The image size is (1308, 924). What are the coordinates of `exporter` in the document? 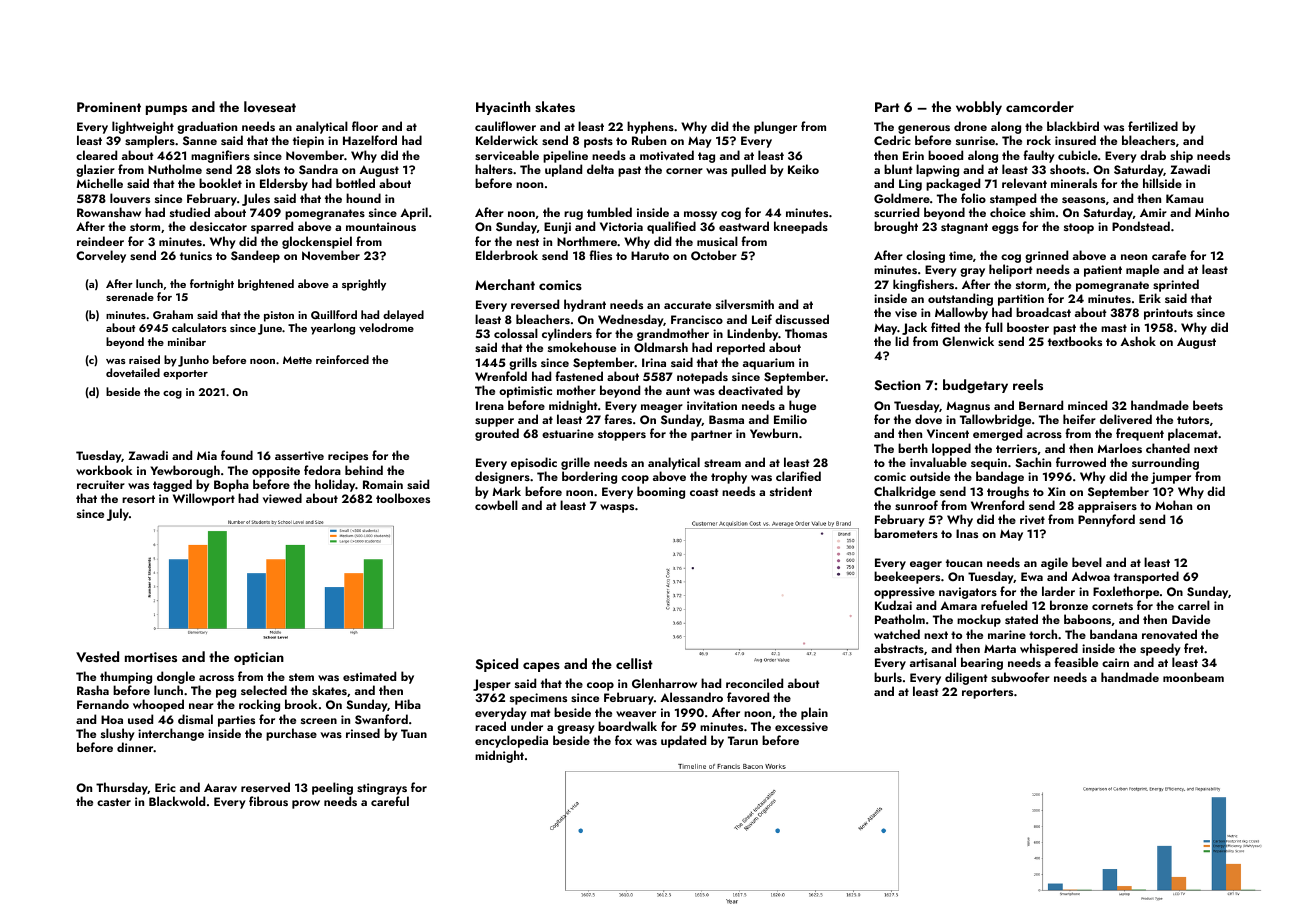 It's located at (185, 375).
